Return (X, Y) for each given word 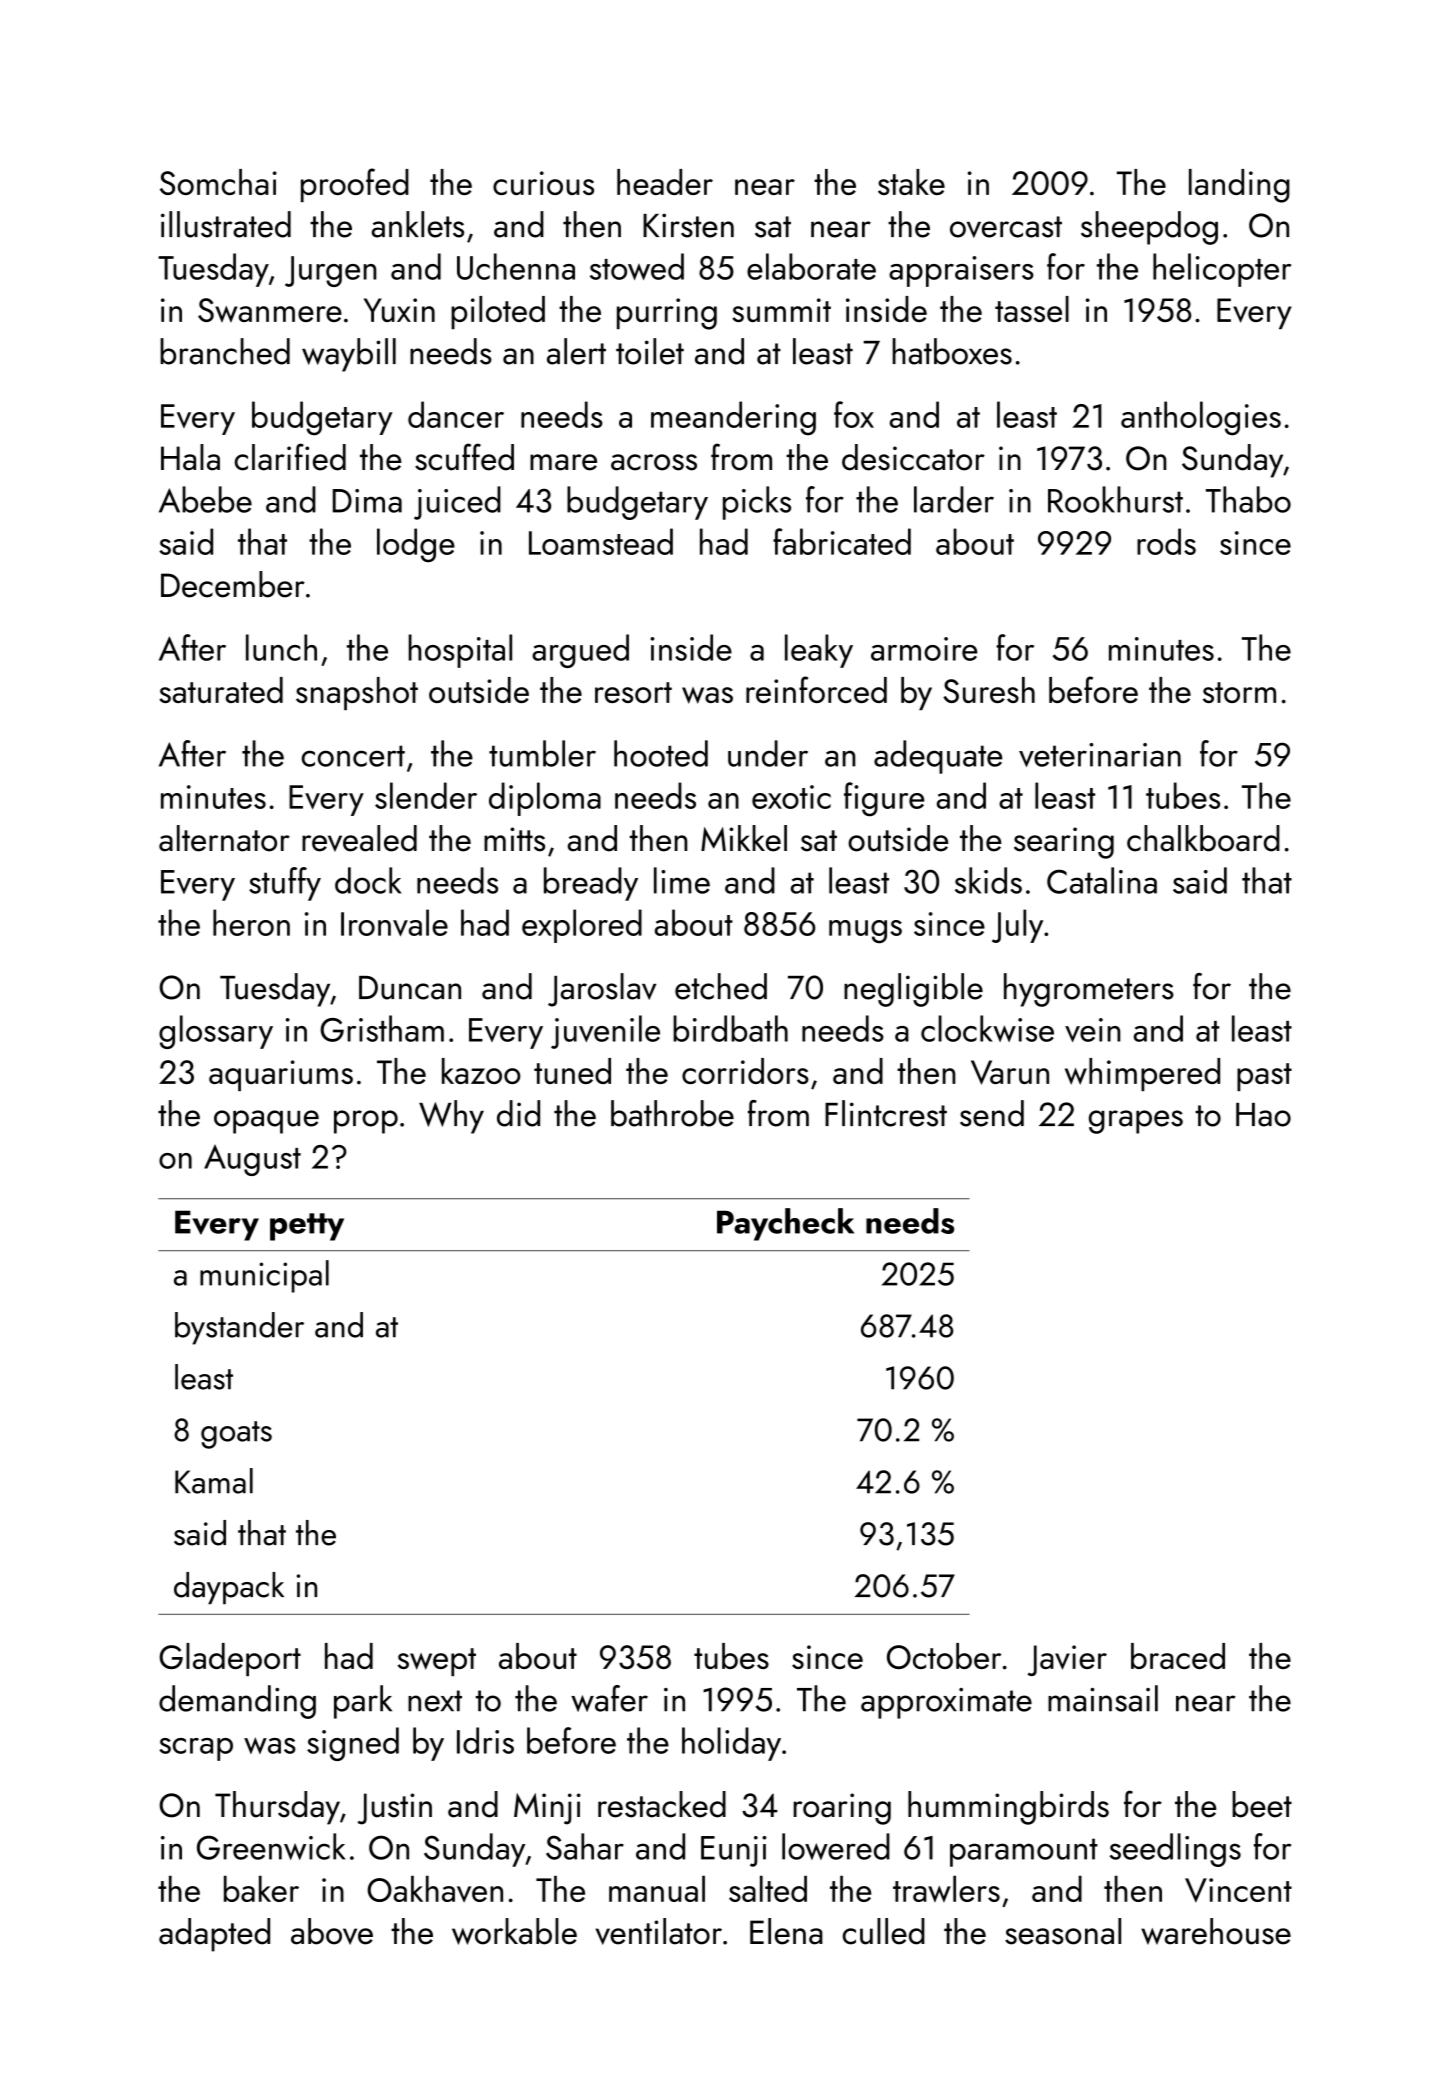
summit (781, 310)
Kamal (214, 1481)
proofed (355, 185)
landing (1239, 186)
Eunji (734, 1851)
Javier (1067, 1660)
